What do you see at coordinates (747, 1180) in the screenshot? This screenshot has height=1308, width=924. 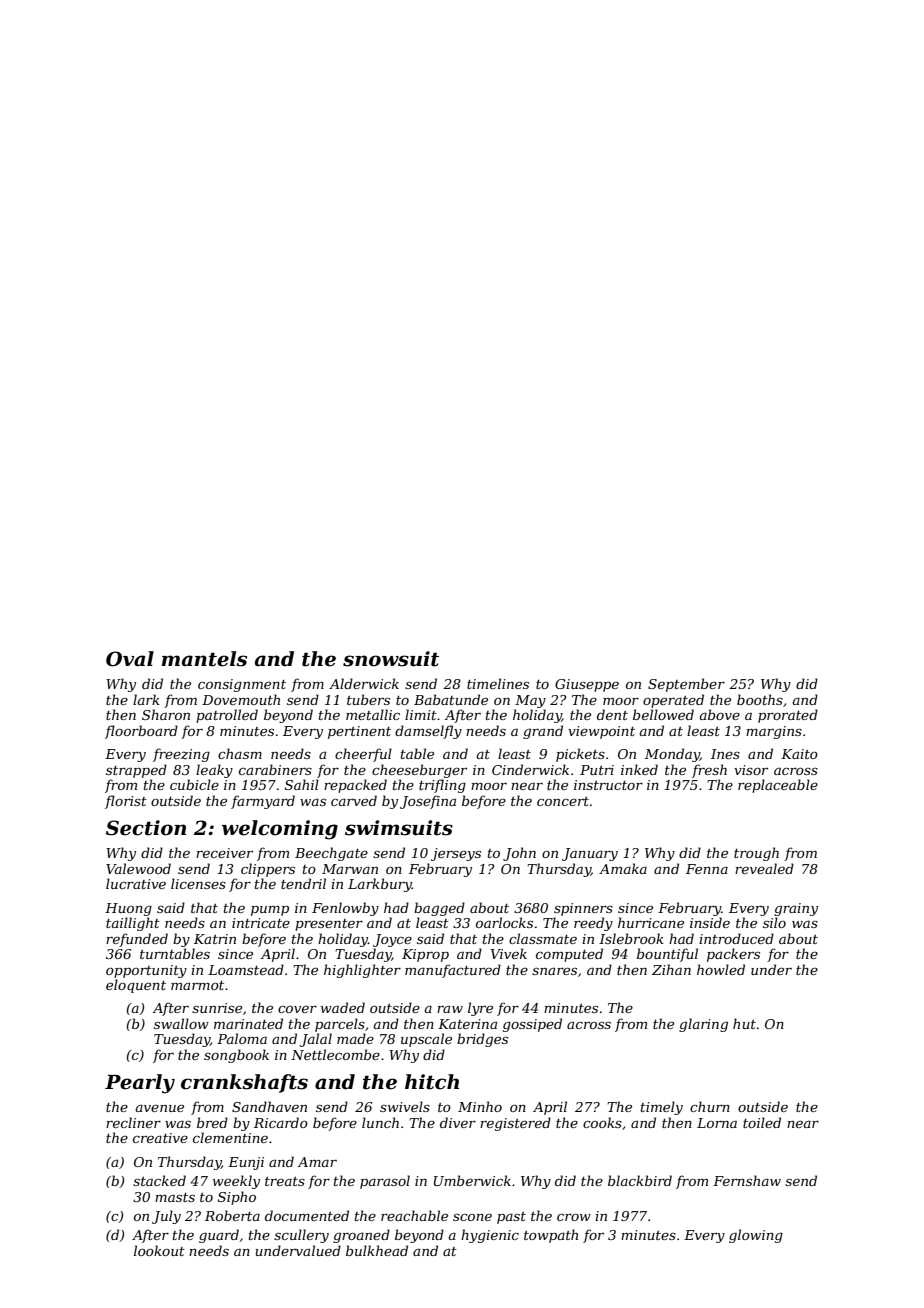 I see `Fernshaw` at bounding box center [747, 1180].
